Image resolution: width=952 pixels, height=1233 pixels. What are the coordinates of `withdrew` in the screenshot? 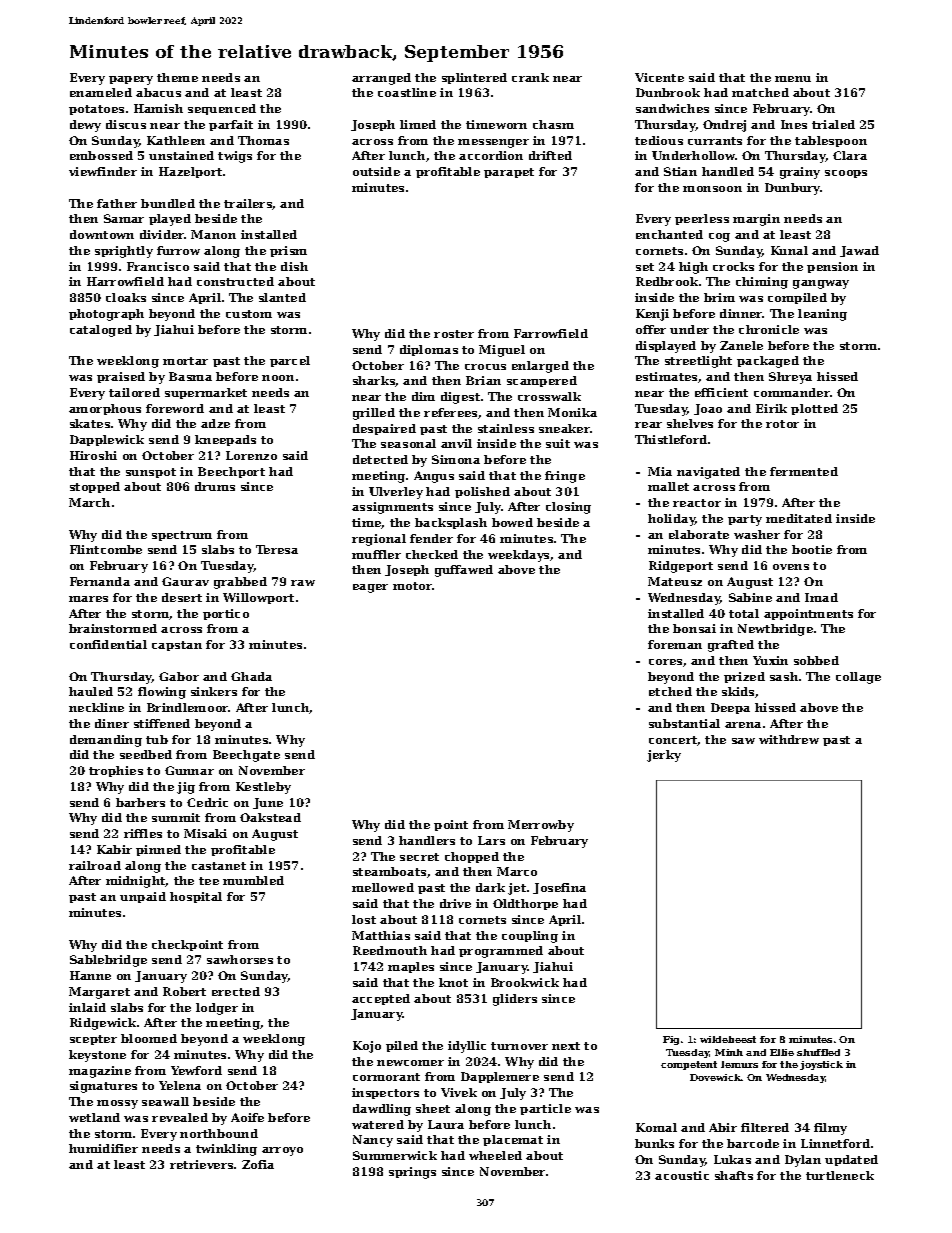 It's located at (789, 739).
